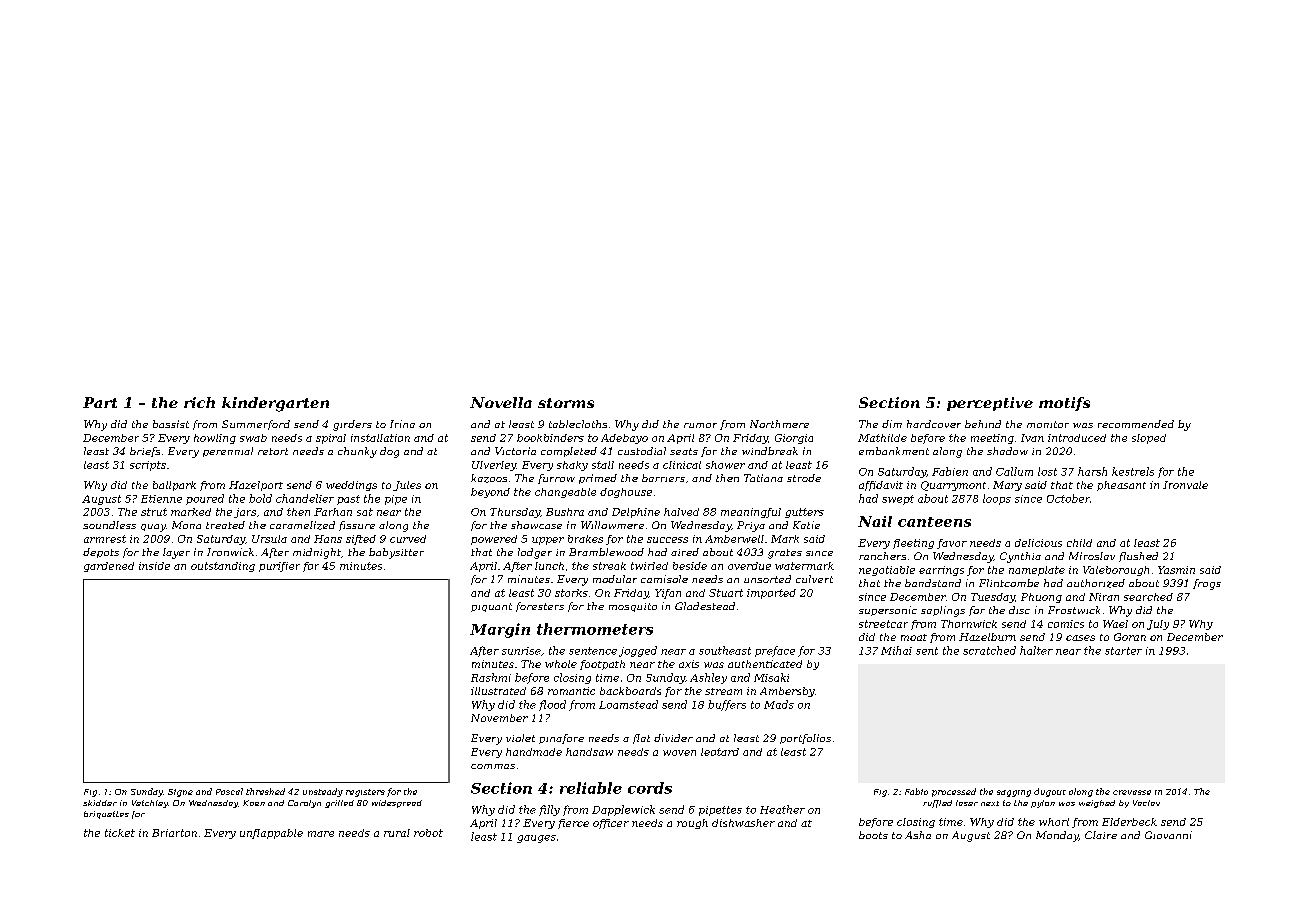  What do you see at coordinates (275, 404) in the page?
I see `kindergarten` at bounding box center [275, 404].
